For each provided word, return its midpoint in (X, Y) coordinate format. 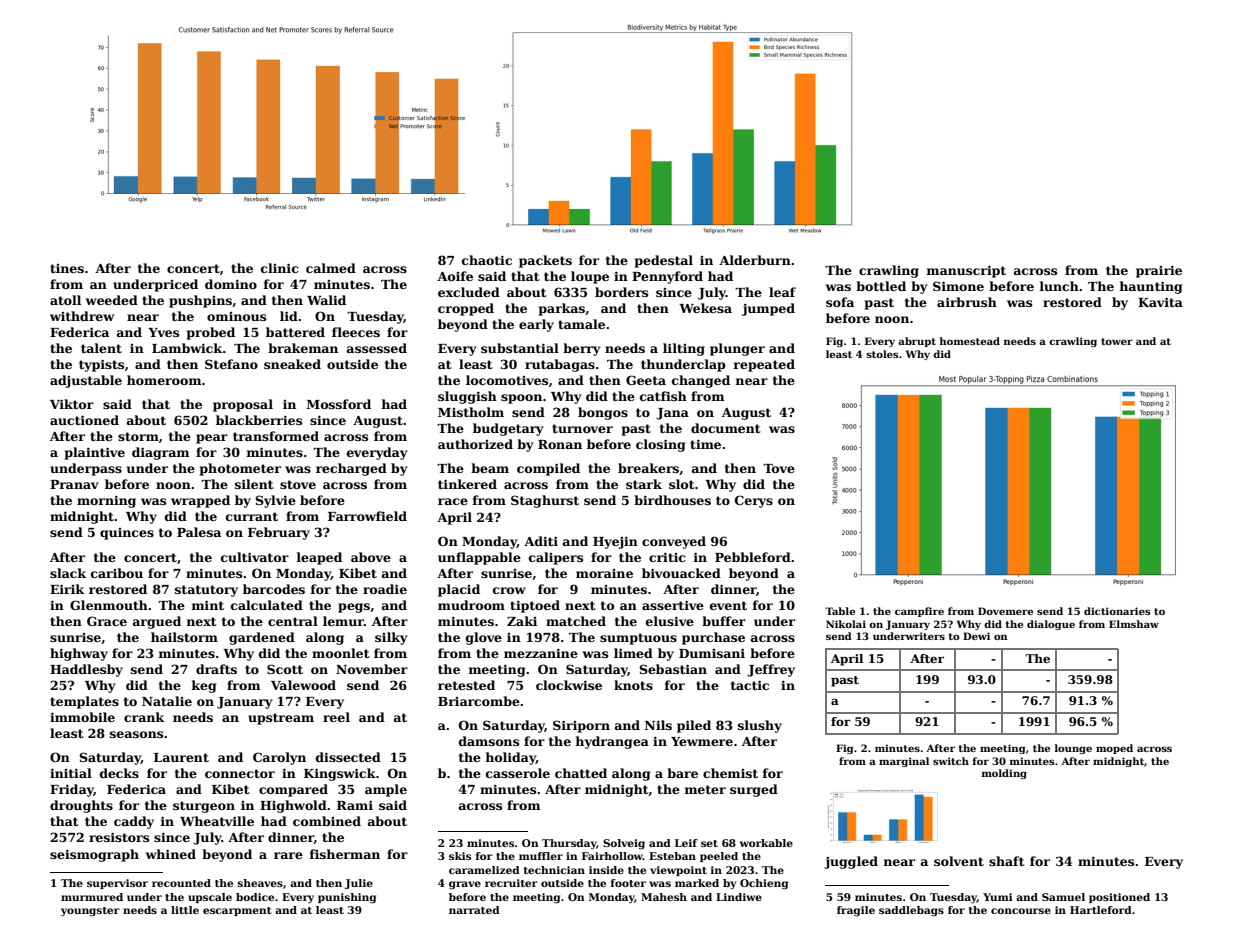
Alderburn (755, 260)
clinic (280, 268)
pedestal (664, 261)
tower (1117, 341)
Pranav (74, 484)
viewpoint (678, 871)
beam (490, 468)
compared (293, 790)
